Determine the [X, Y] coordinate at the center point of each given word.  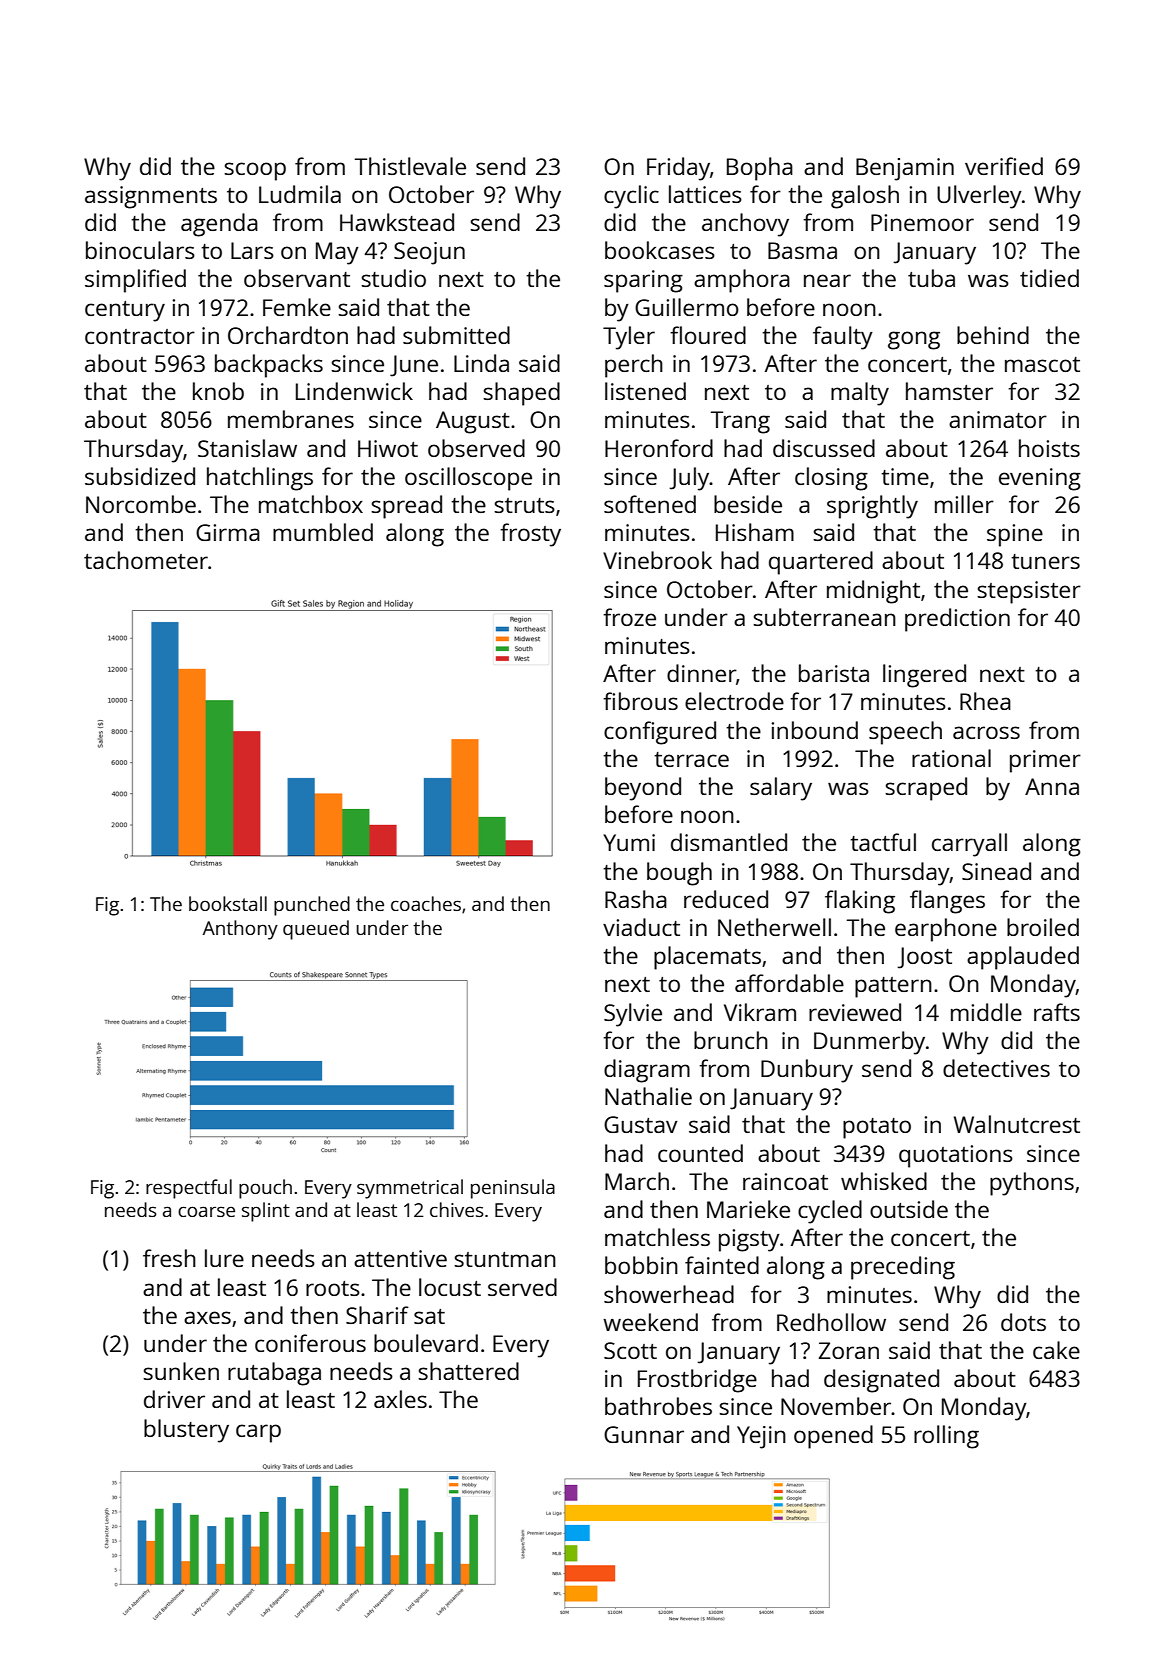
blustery [186, 1431]
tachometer [146, 560]
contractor [140, 336]
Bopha [760, 169]
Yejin [761, 1437]
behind [993, 335]
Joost [924, 958]
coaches [426, 903]
